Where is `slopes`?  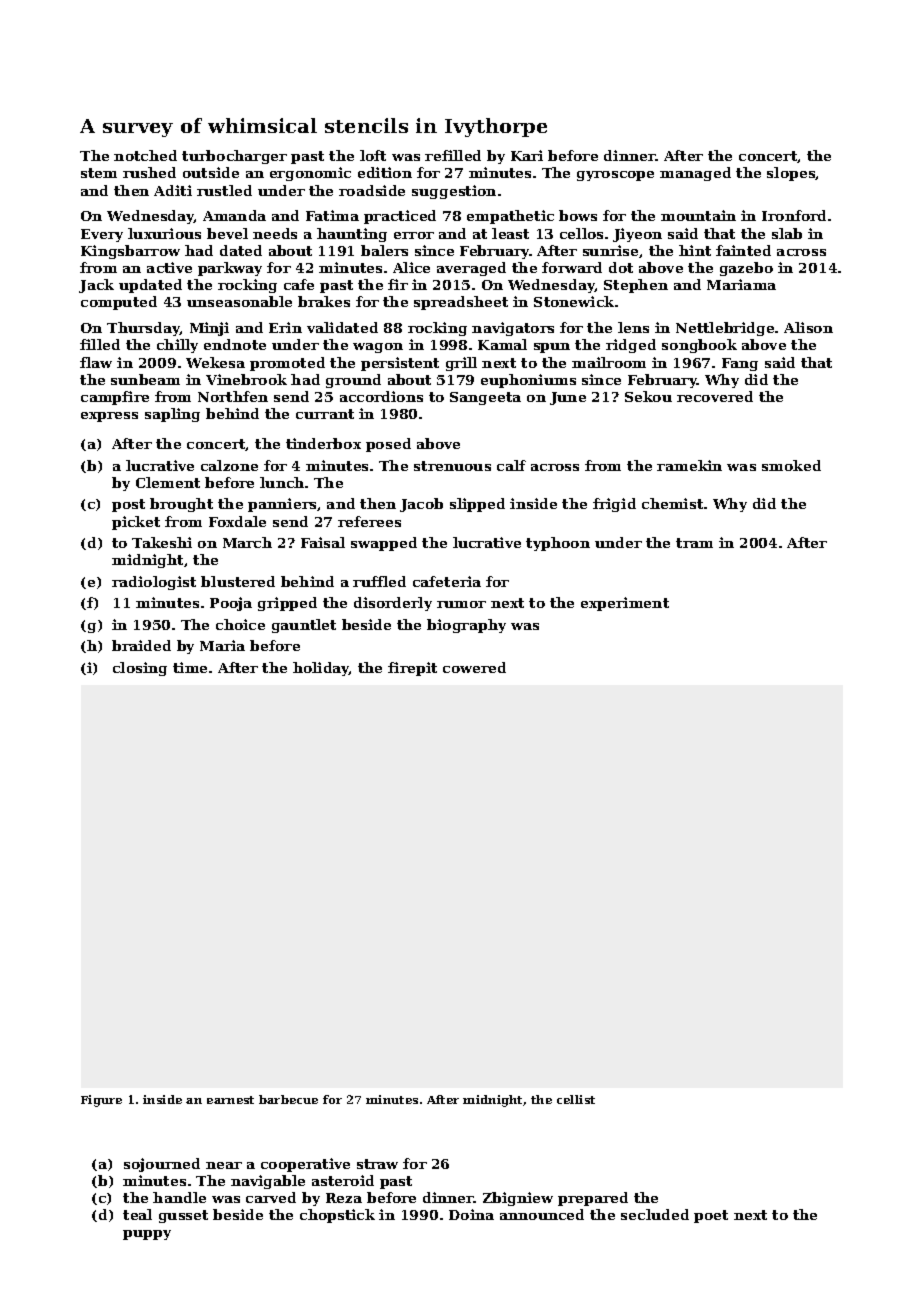
slopes is located at coordinates (791, 174).
